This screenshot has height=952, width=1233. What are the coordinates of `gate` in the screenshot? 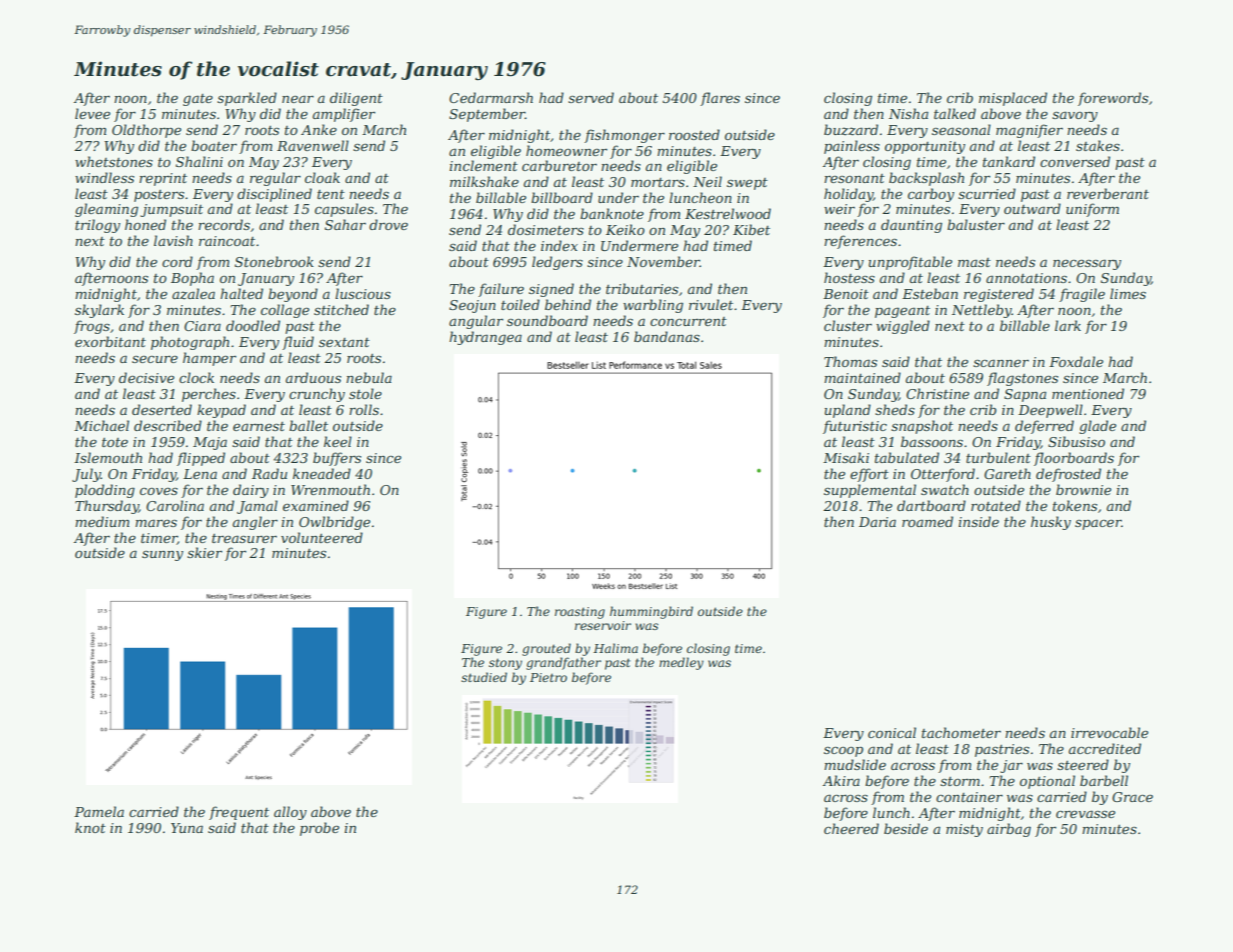 It's located at (198, 100).
